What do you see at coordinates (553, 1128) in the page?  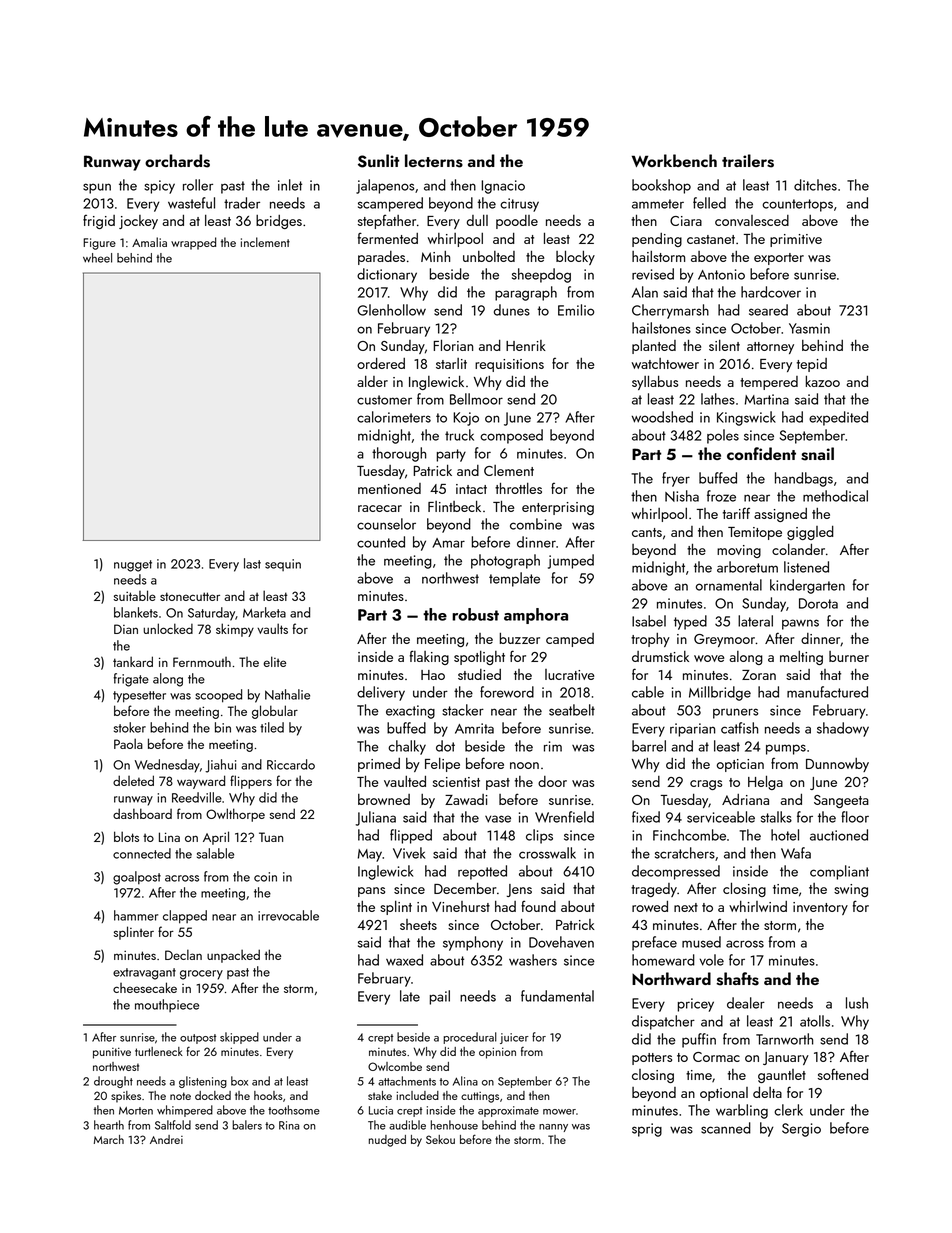 I see `nanny` at bounding box center [553, 1128].
